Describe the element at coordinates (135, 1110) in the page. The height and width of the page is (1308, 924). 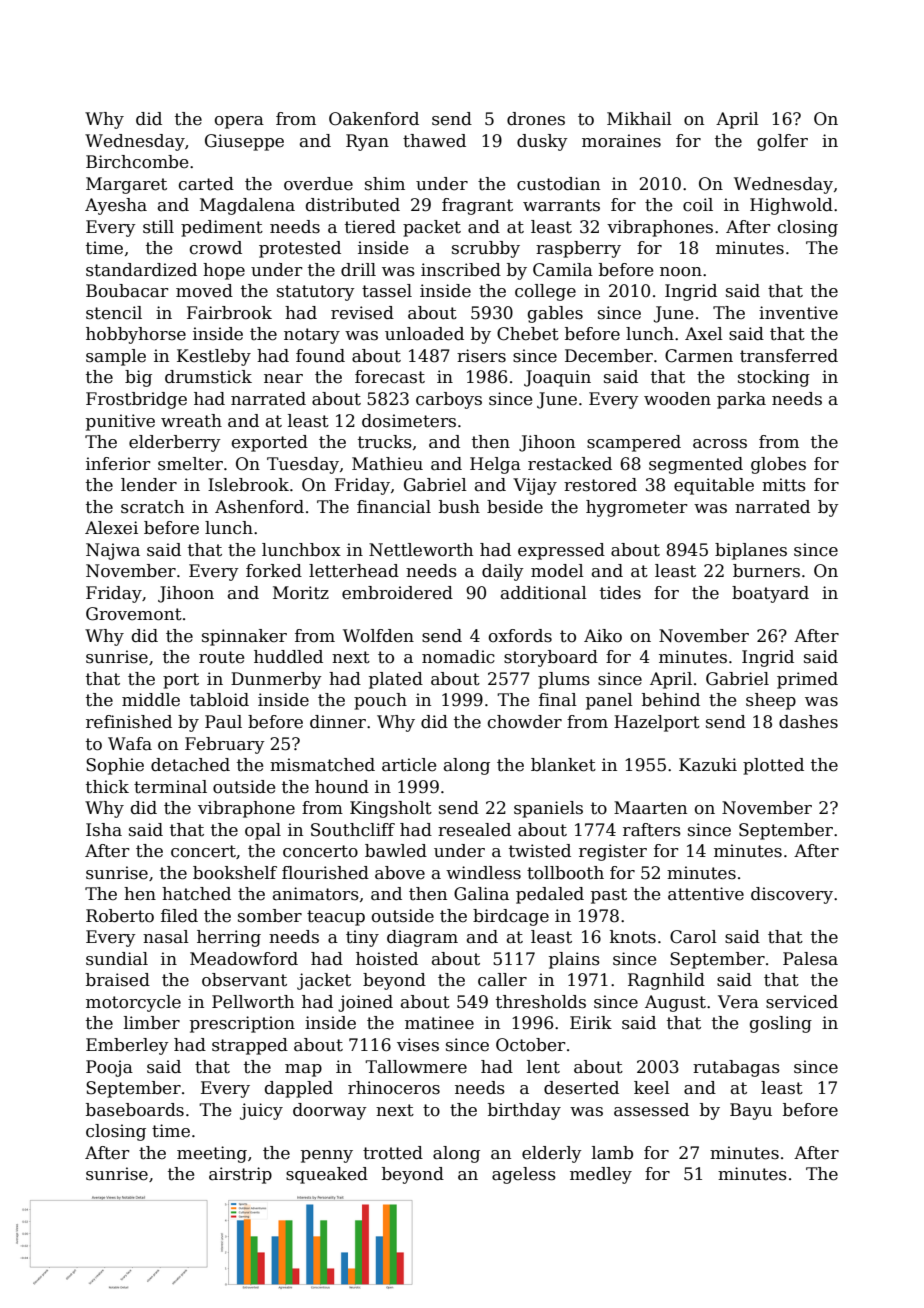
I see `baseboards` at that location.
